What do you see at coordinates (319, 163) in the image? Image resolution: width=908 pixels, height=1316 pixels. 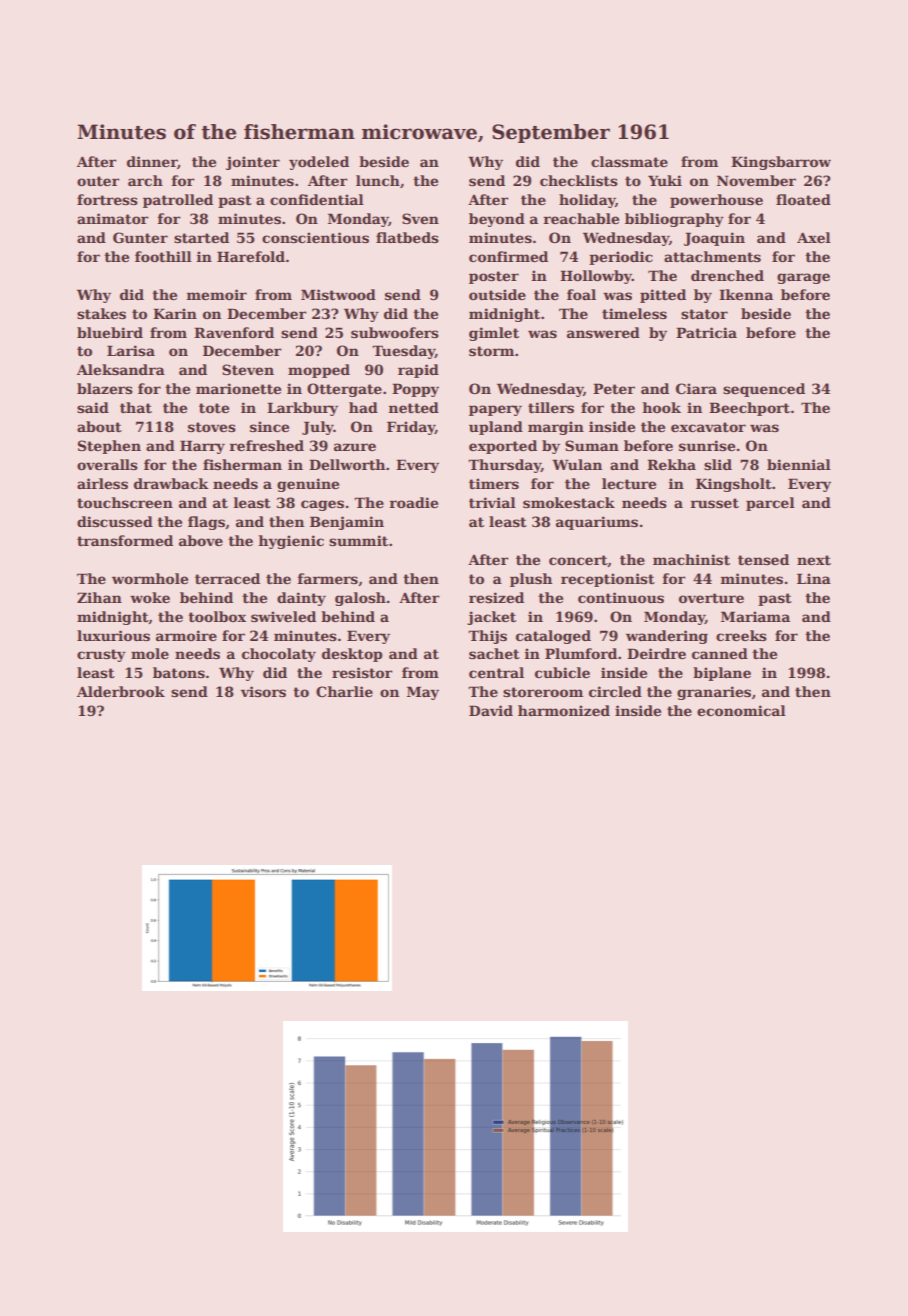 I see `yodeled` at bounding box center [319, 163].
